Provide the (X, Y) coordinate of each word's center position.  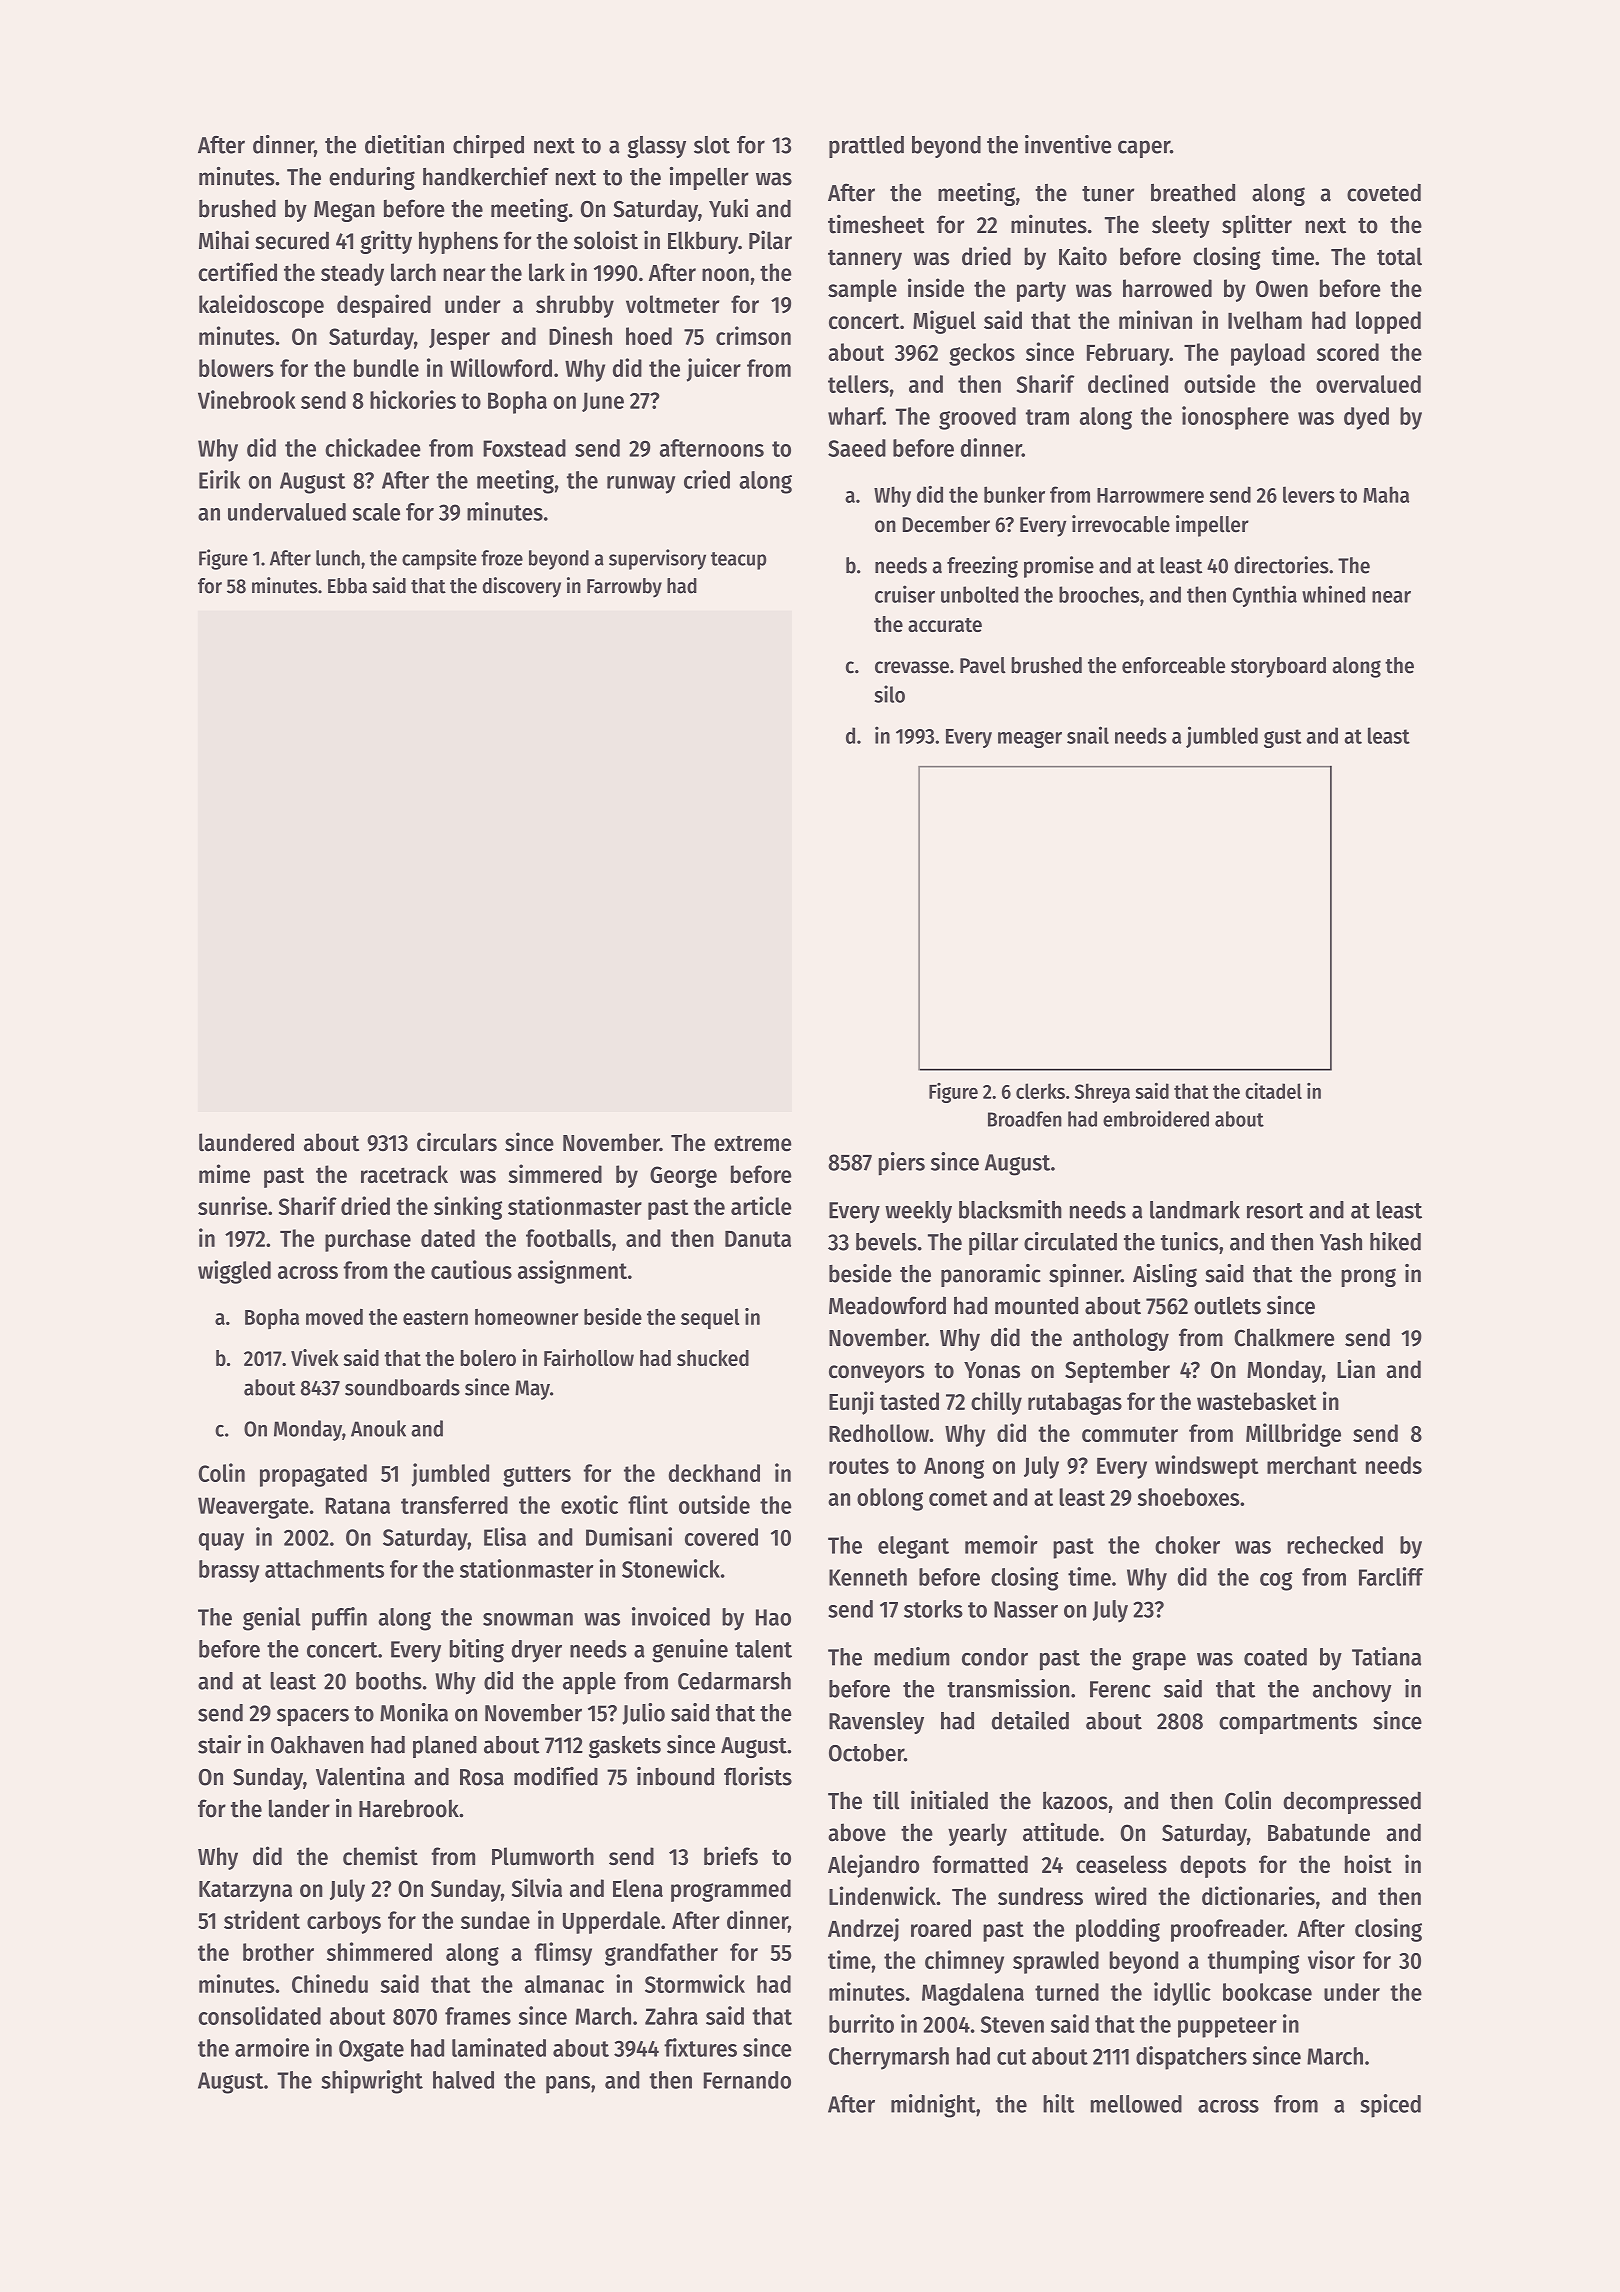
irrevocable (1121, 524)
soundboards (402, 1387)
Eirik (219, 479)
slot (712, 145)
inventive (1068, 144)
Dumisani (629, 1536)
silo (889, 694)
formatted (980, 1864)
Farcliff (1391, 1576)
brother (278, 1952)
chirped (488, 146)
